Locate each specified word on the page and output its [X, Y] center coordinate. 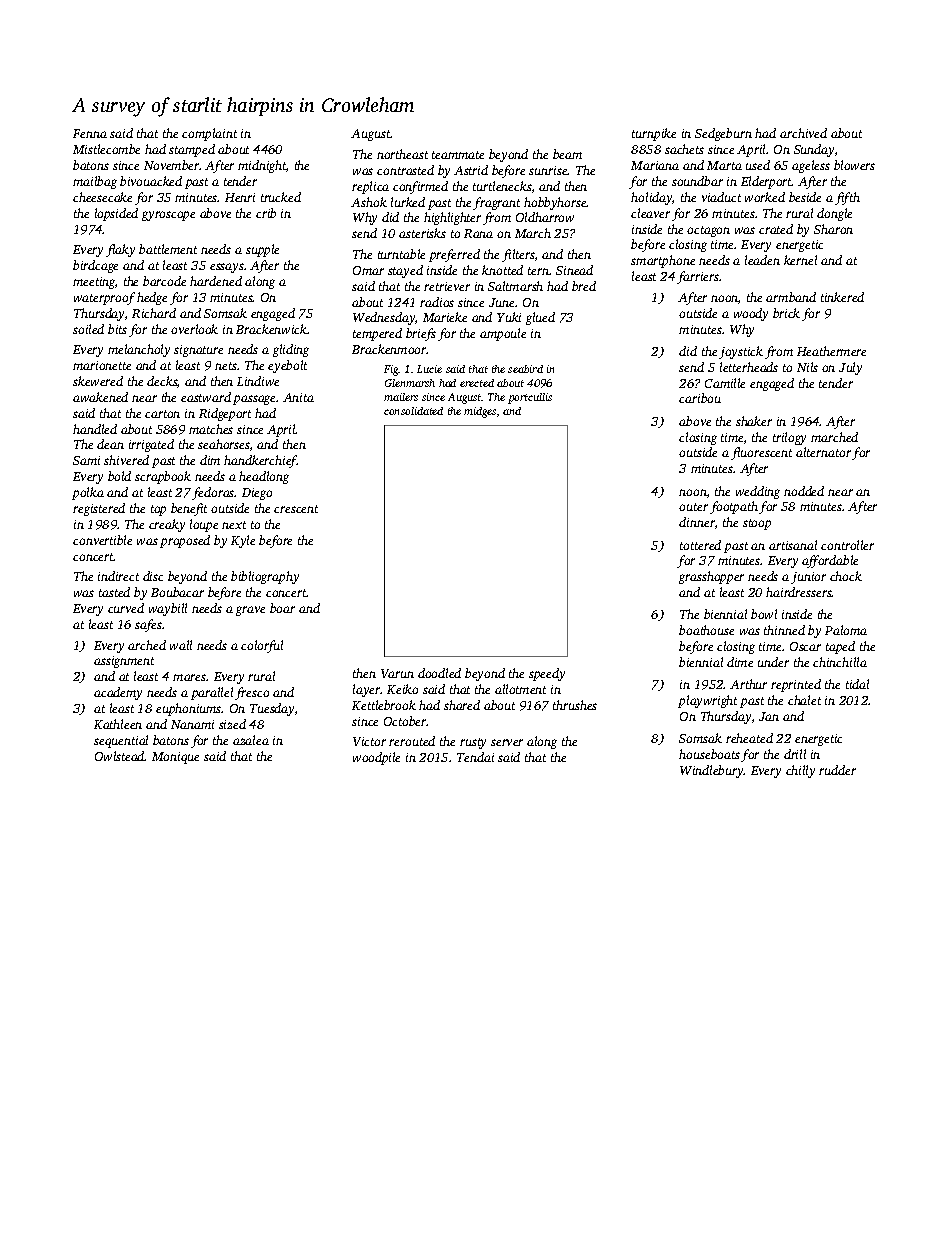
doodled [439, 673]
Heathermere [831, 351]
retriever [447, 286]
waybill [168, 609]
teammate [458, 155]
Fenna [90, 133]
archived [803, 133]
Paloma [846, 630]
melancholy [139, 350]
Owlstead [120, 756]
